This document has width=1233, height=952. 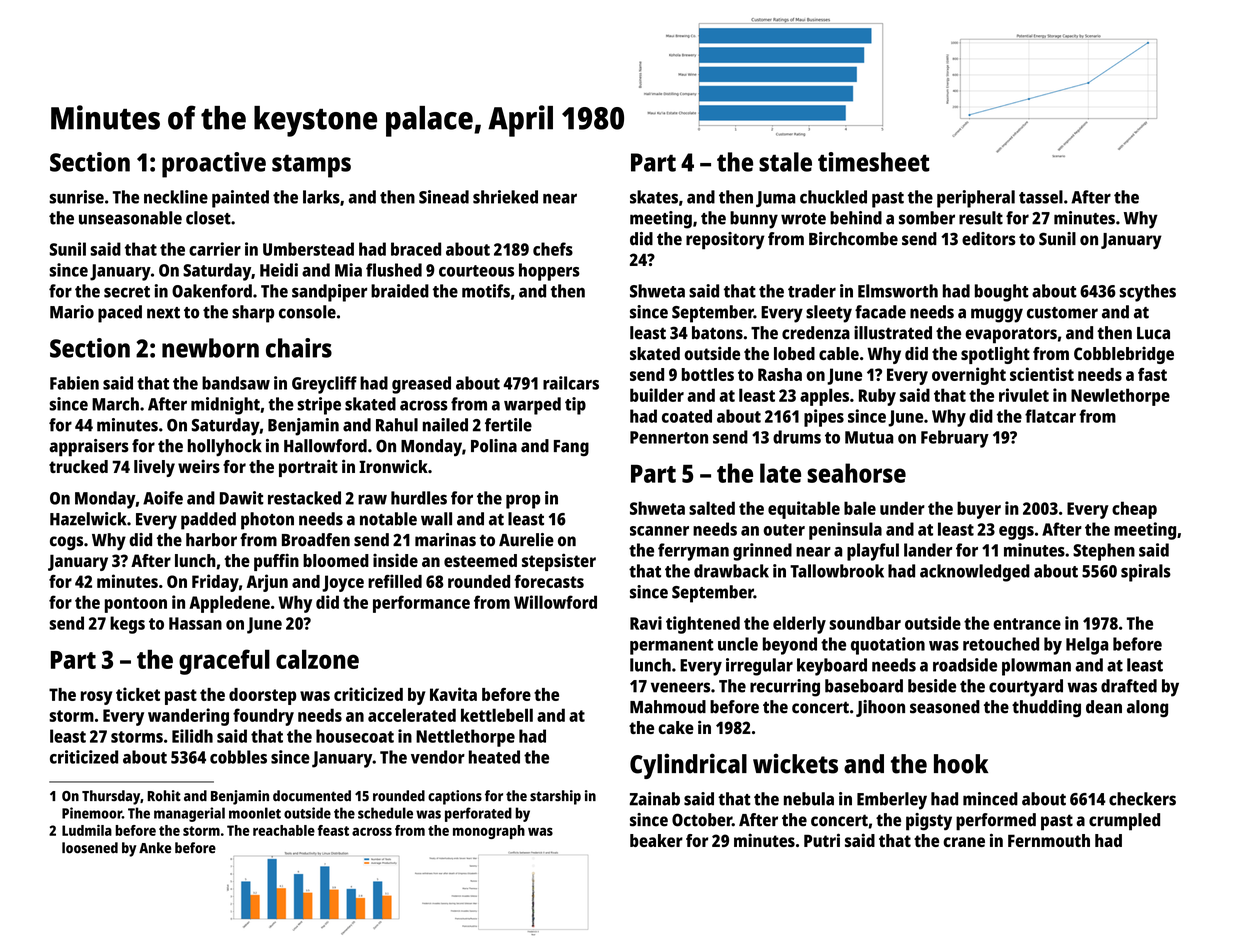 I want to click on somber, so click(x=927, y=218).
